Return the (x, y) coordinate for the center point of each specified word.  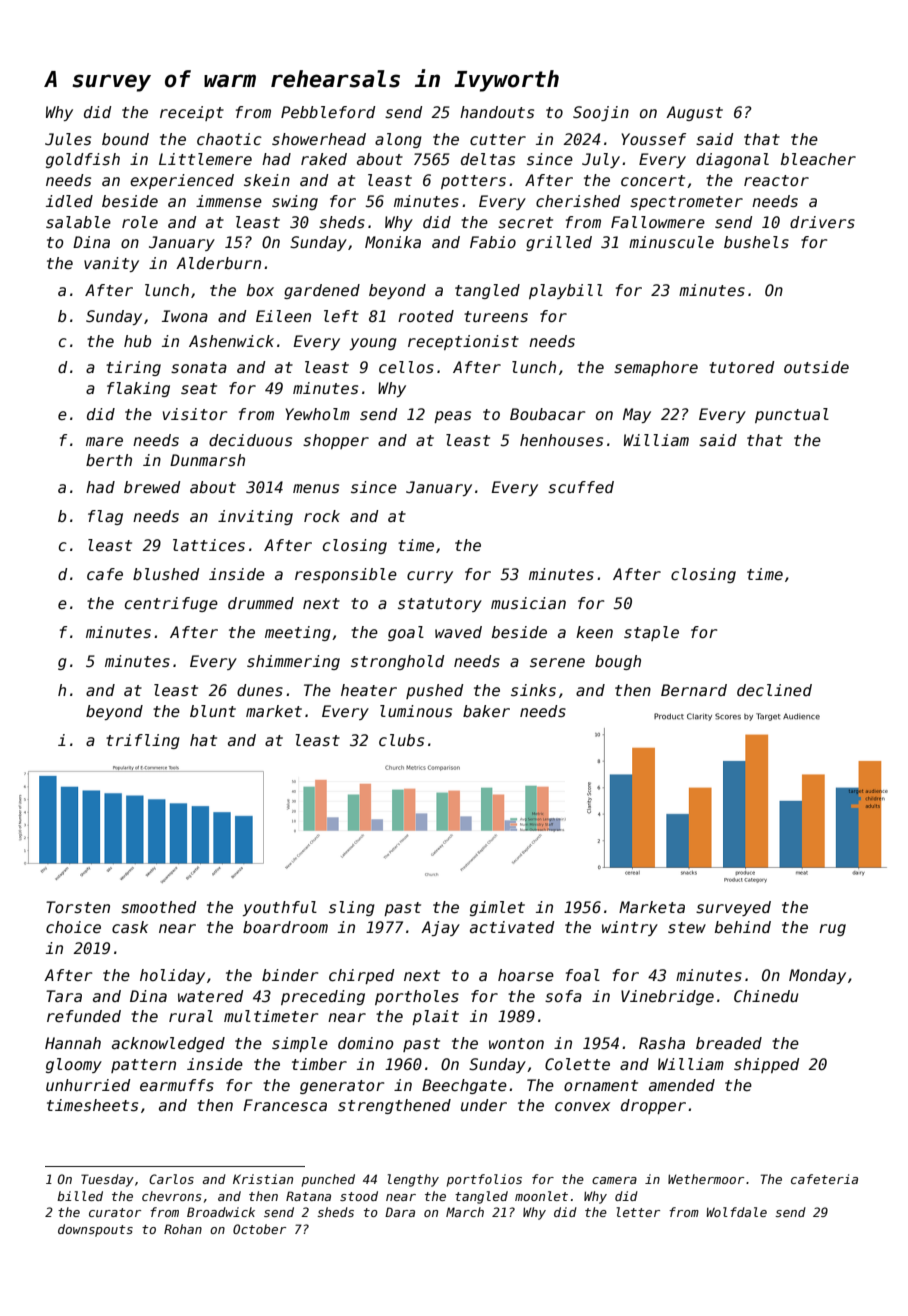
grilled (559, 243)
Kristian (263, 1179)
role (140, 222)
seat (199, 388)
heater (369, 690)
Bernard (694, 690)
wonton (516, 1043)
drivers (822, 222)
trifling (143, 741)
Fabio (493, 242)
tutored (741, 367)
